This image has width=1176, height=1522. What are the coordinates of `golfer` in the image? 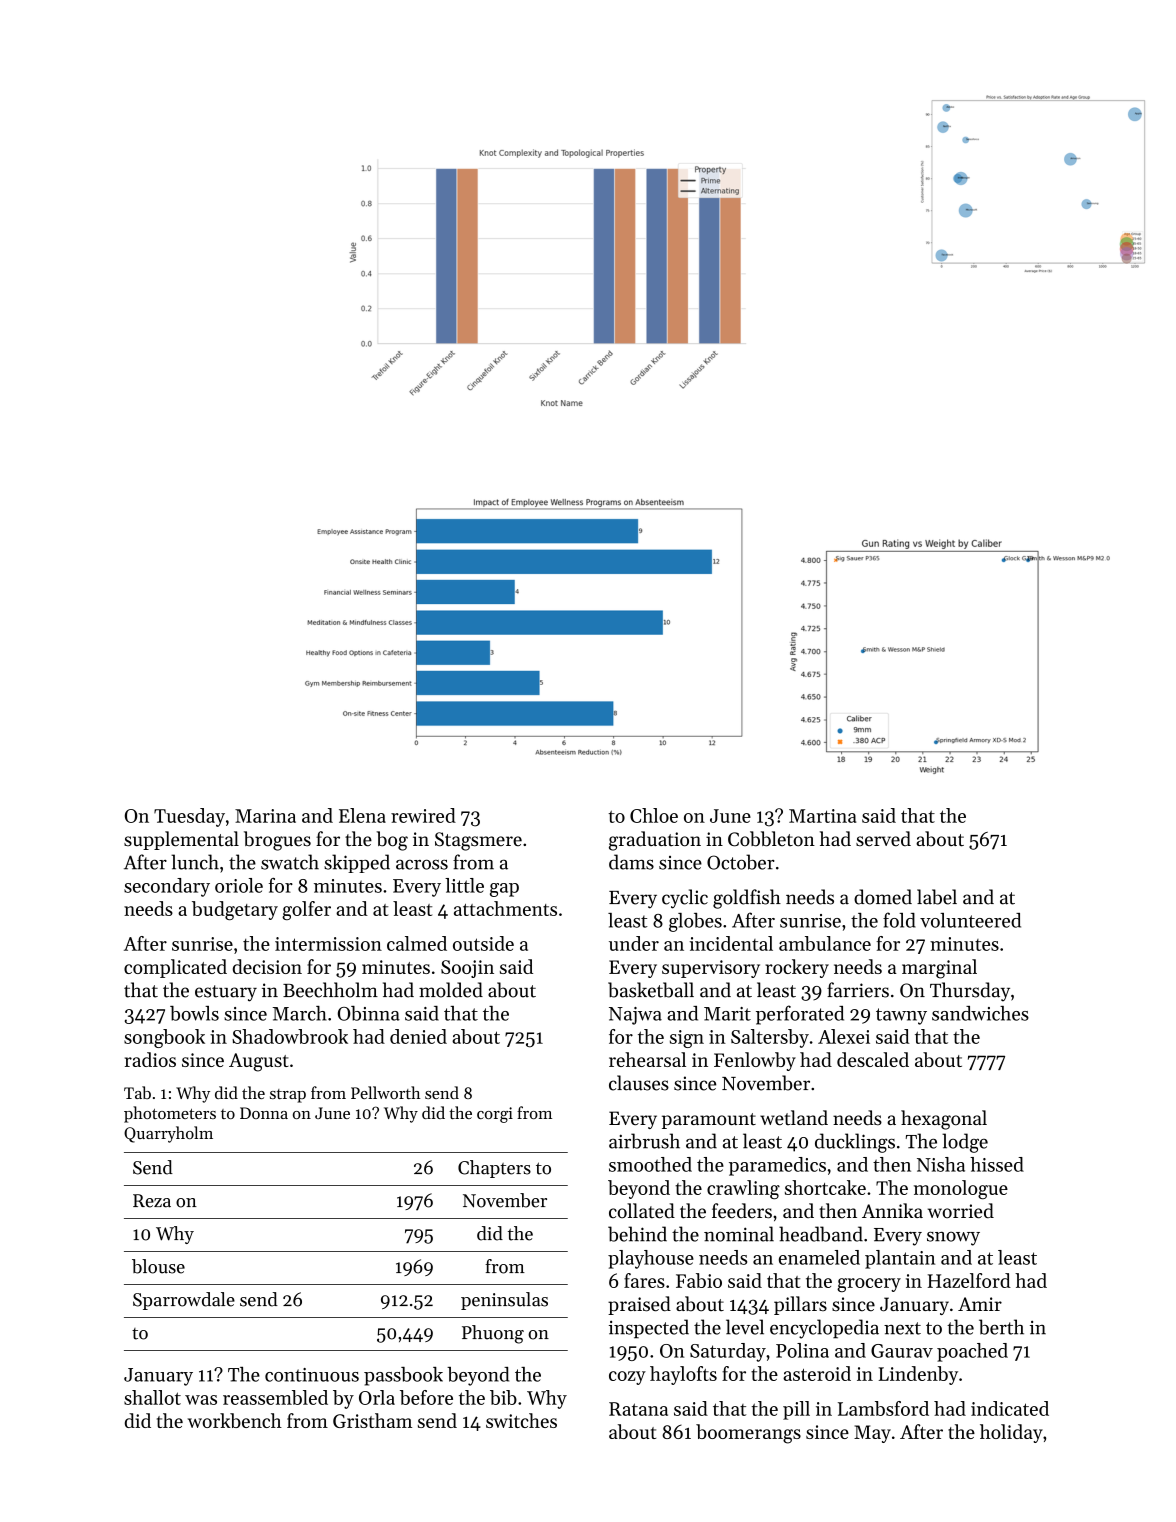 It's located at (306, 910).
